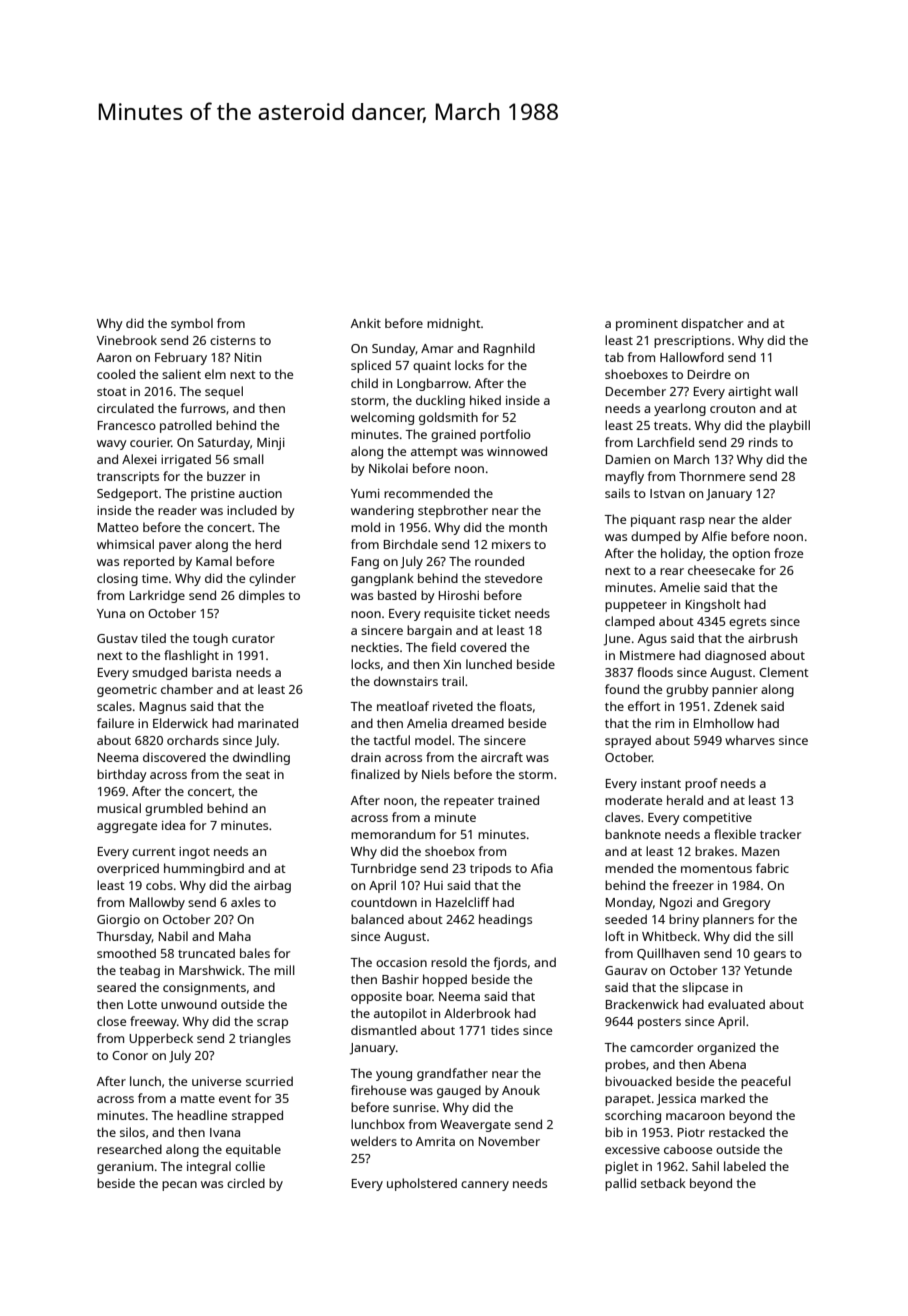  I want to click on drain, so click(366, 757).
